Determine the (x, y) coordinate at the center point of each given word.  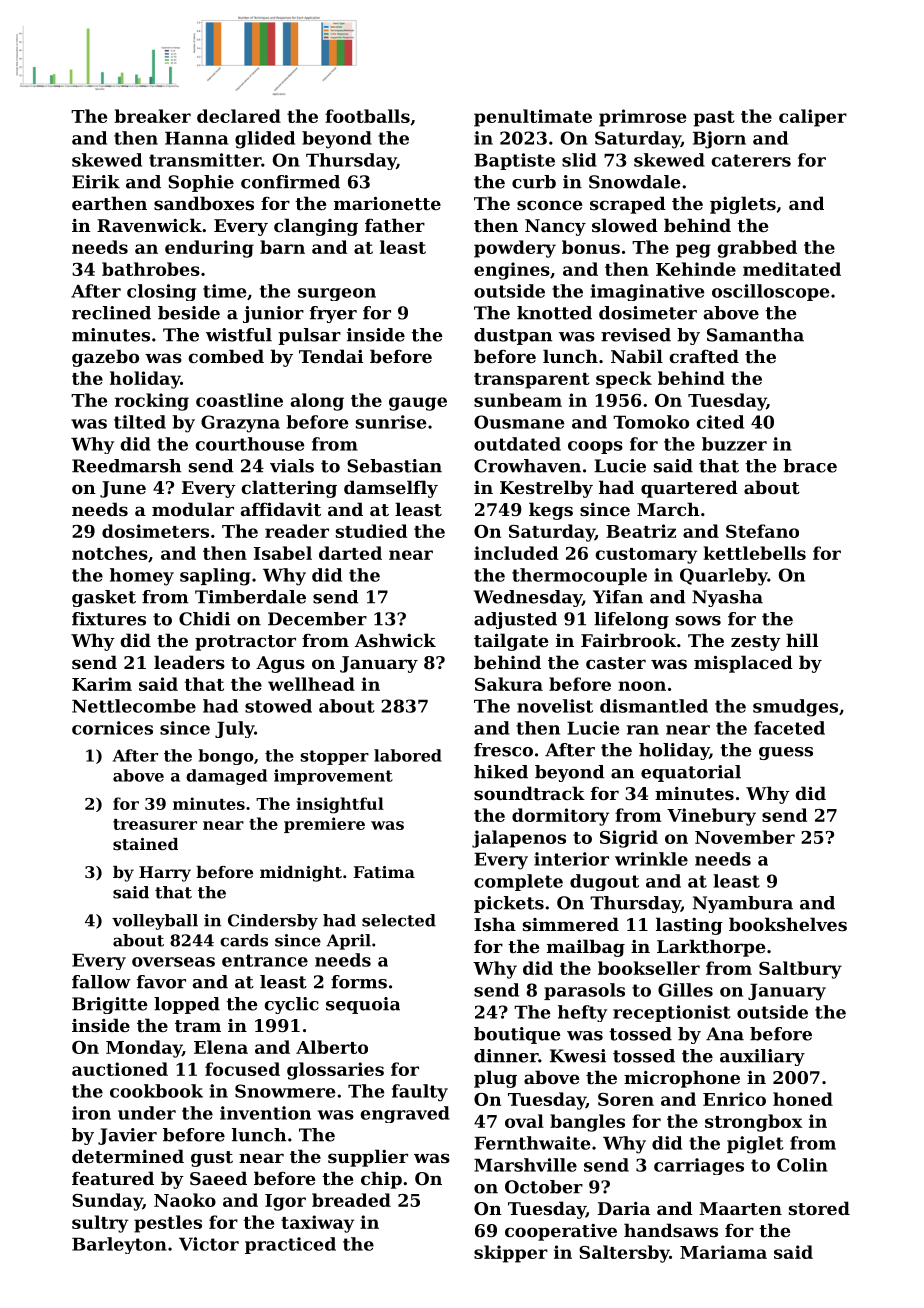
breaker (152, 116)
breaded (351, 1200)
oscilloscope (770, 292)
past (714, 119)
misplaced (743, 664)
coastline (239, 400)
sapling (215, 577)
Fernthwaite (532, 1143)
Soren (626, 1099)
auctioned (120, 1069)
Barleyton (119, 1245)
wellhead (311, 684)
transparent (532, 381)
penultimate (533, 118)
